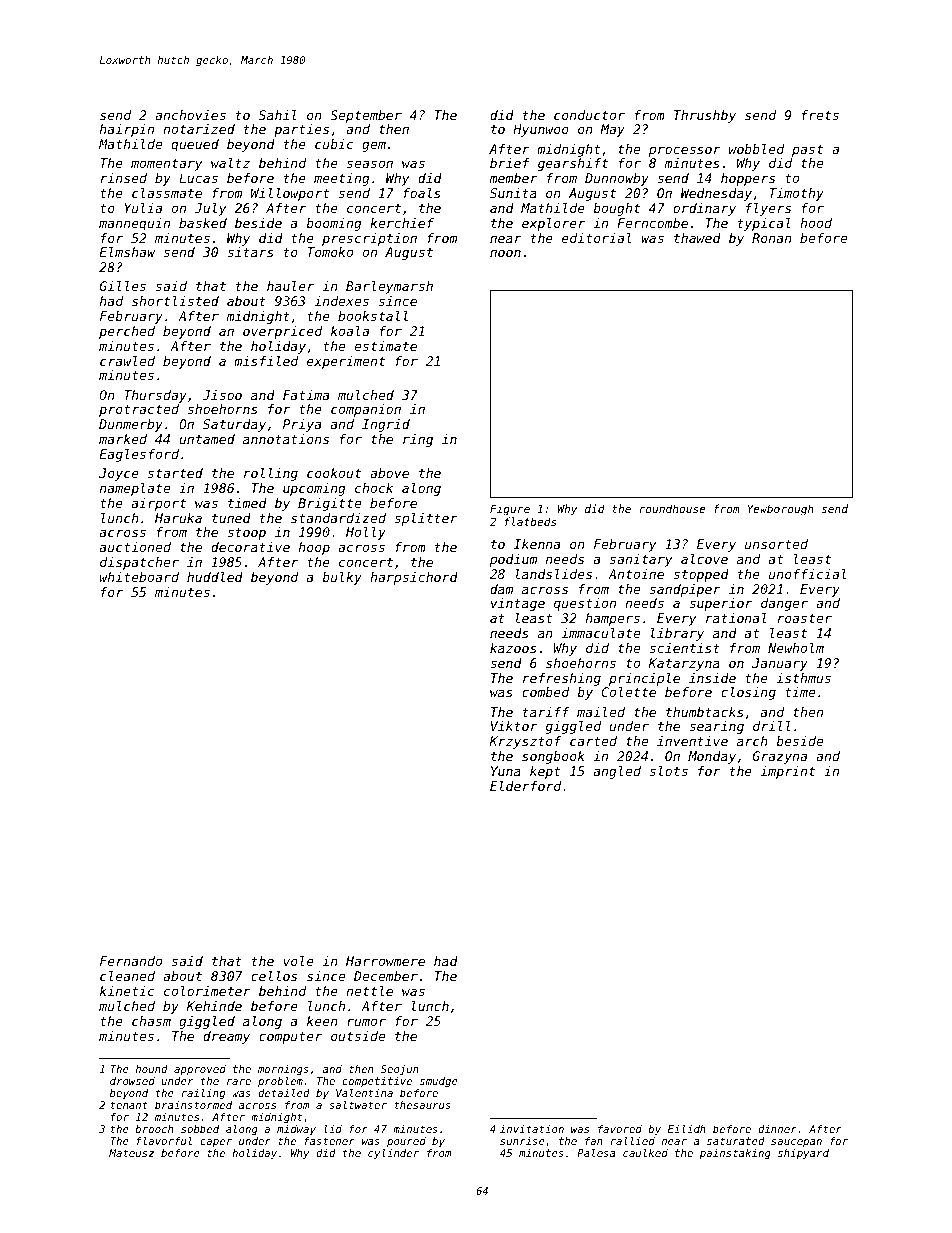  I want to click on Fatima, so click(306, 395).
